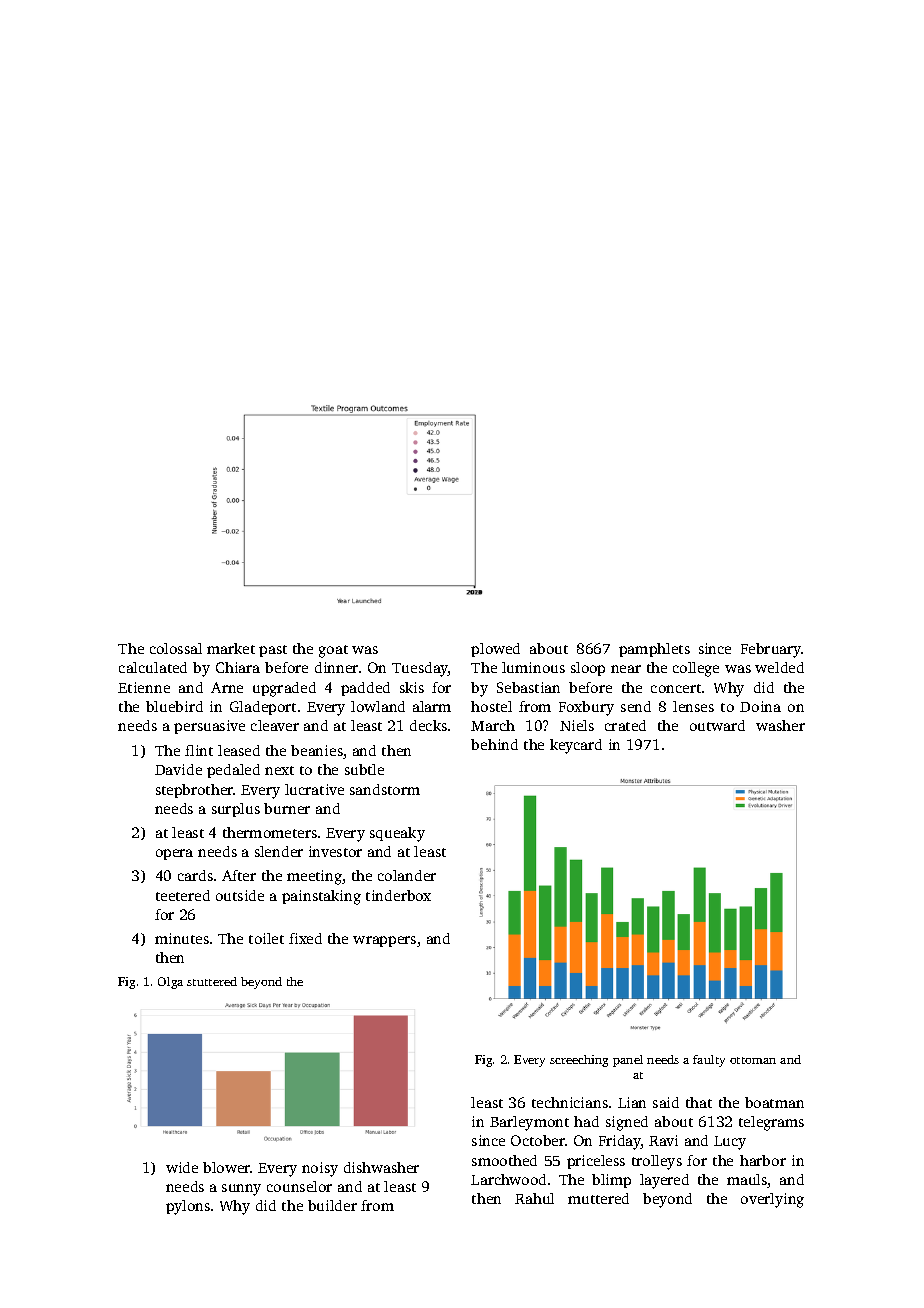 This screenshot has height=1308, width=924. Describe the element at coordinates (709, 1061) in the screenshot. I see `faulty` at that location.
